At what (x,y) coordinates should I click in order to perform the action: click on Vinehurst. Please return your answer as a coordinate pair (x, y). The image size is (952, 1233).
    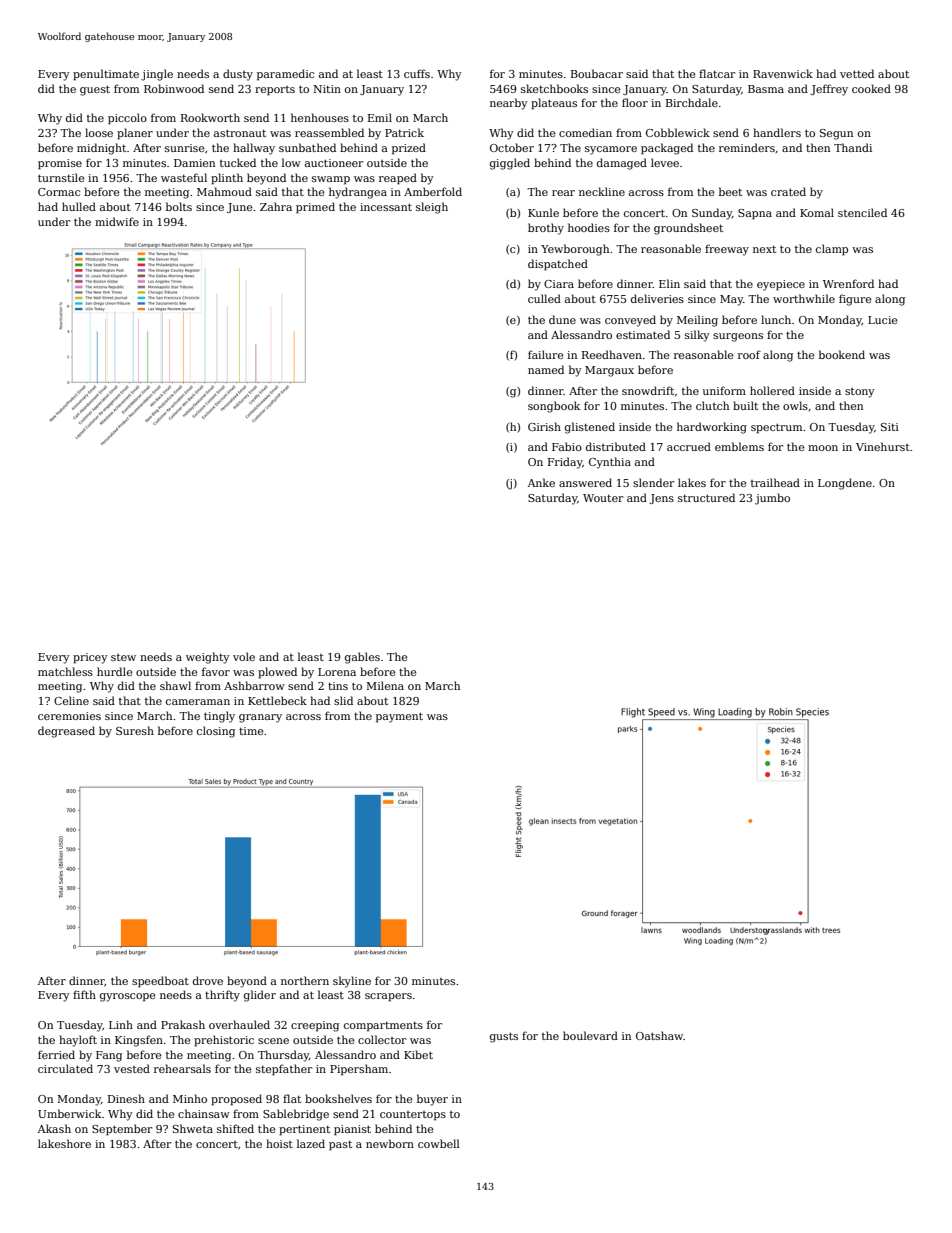
    Looking at the image, I should click on (883, 446).
